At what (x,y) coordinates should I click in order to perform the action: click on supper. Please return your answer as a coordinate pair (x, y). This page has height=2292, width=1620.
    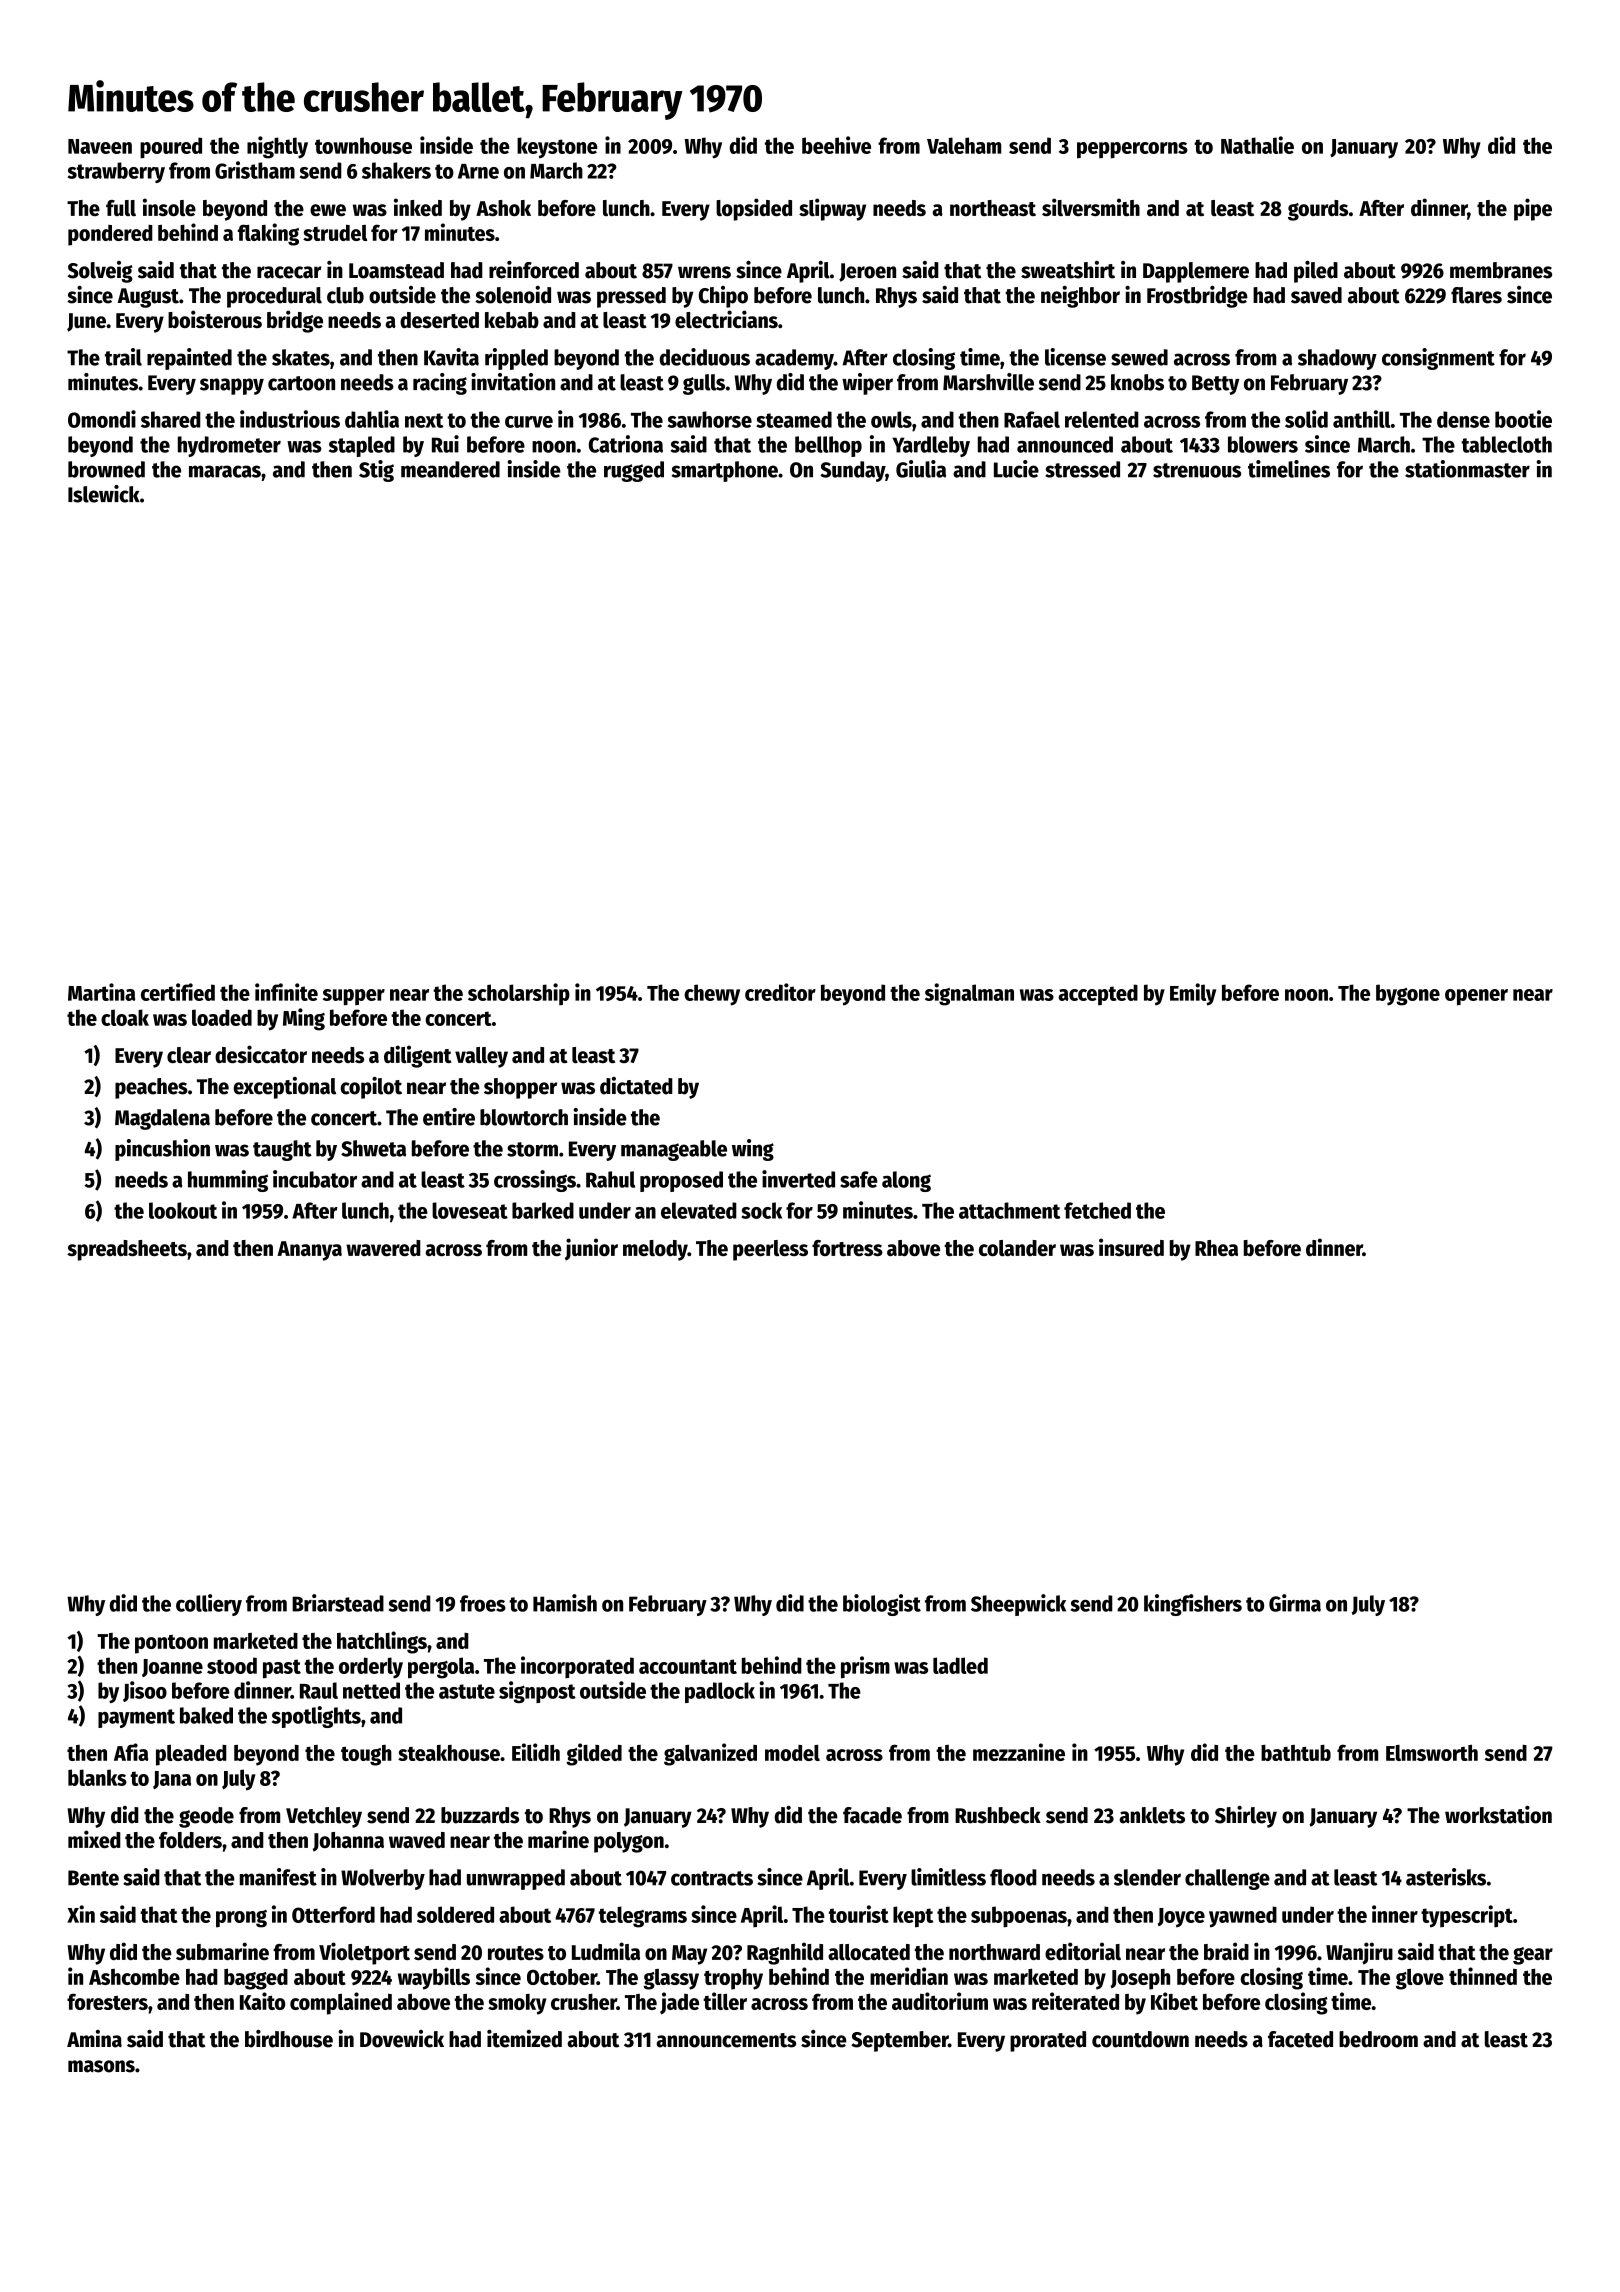
    Looking at the image, I should click on (354, 997).
